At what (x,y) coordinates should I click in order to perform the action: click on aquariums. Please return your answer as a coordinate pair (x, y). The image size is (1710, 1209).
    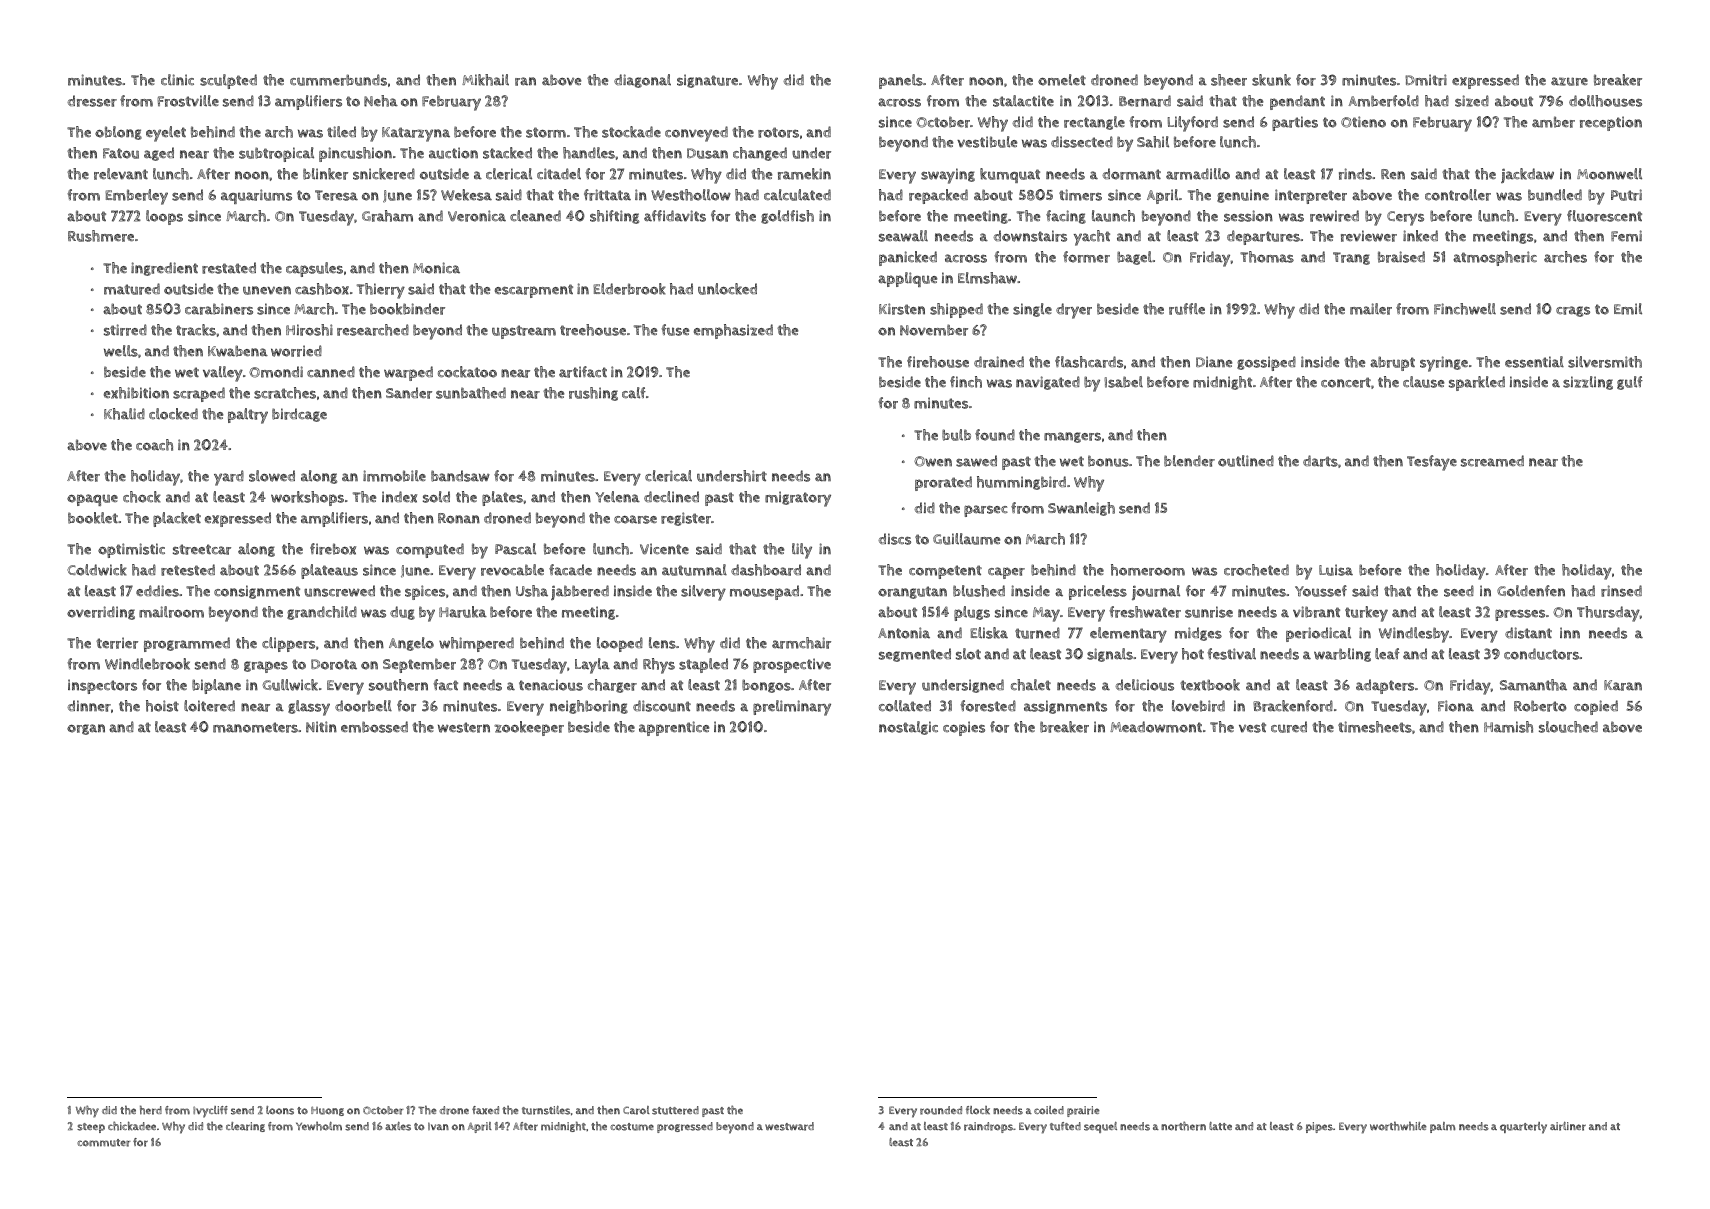
    Looking at the image, I should click on (256, 196).
